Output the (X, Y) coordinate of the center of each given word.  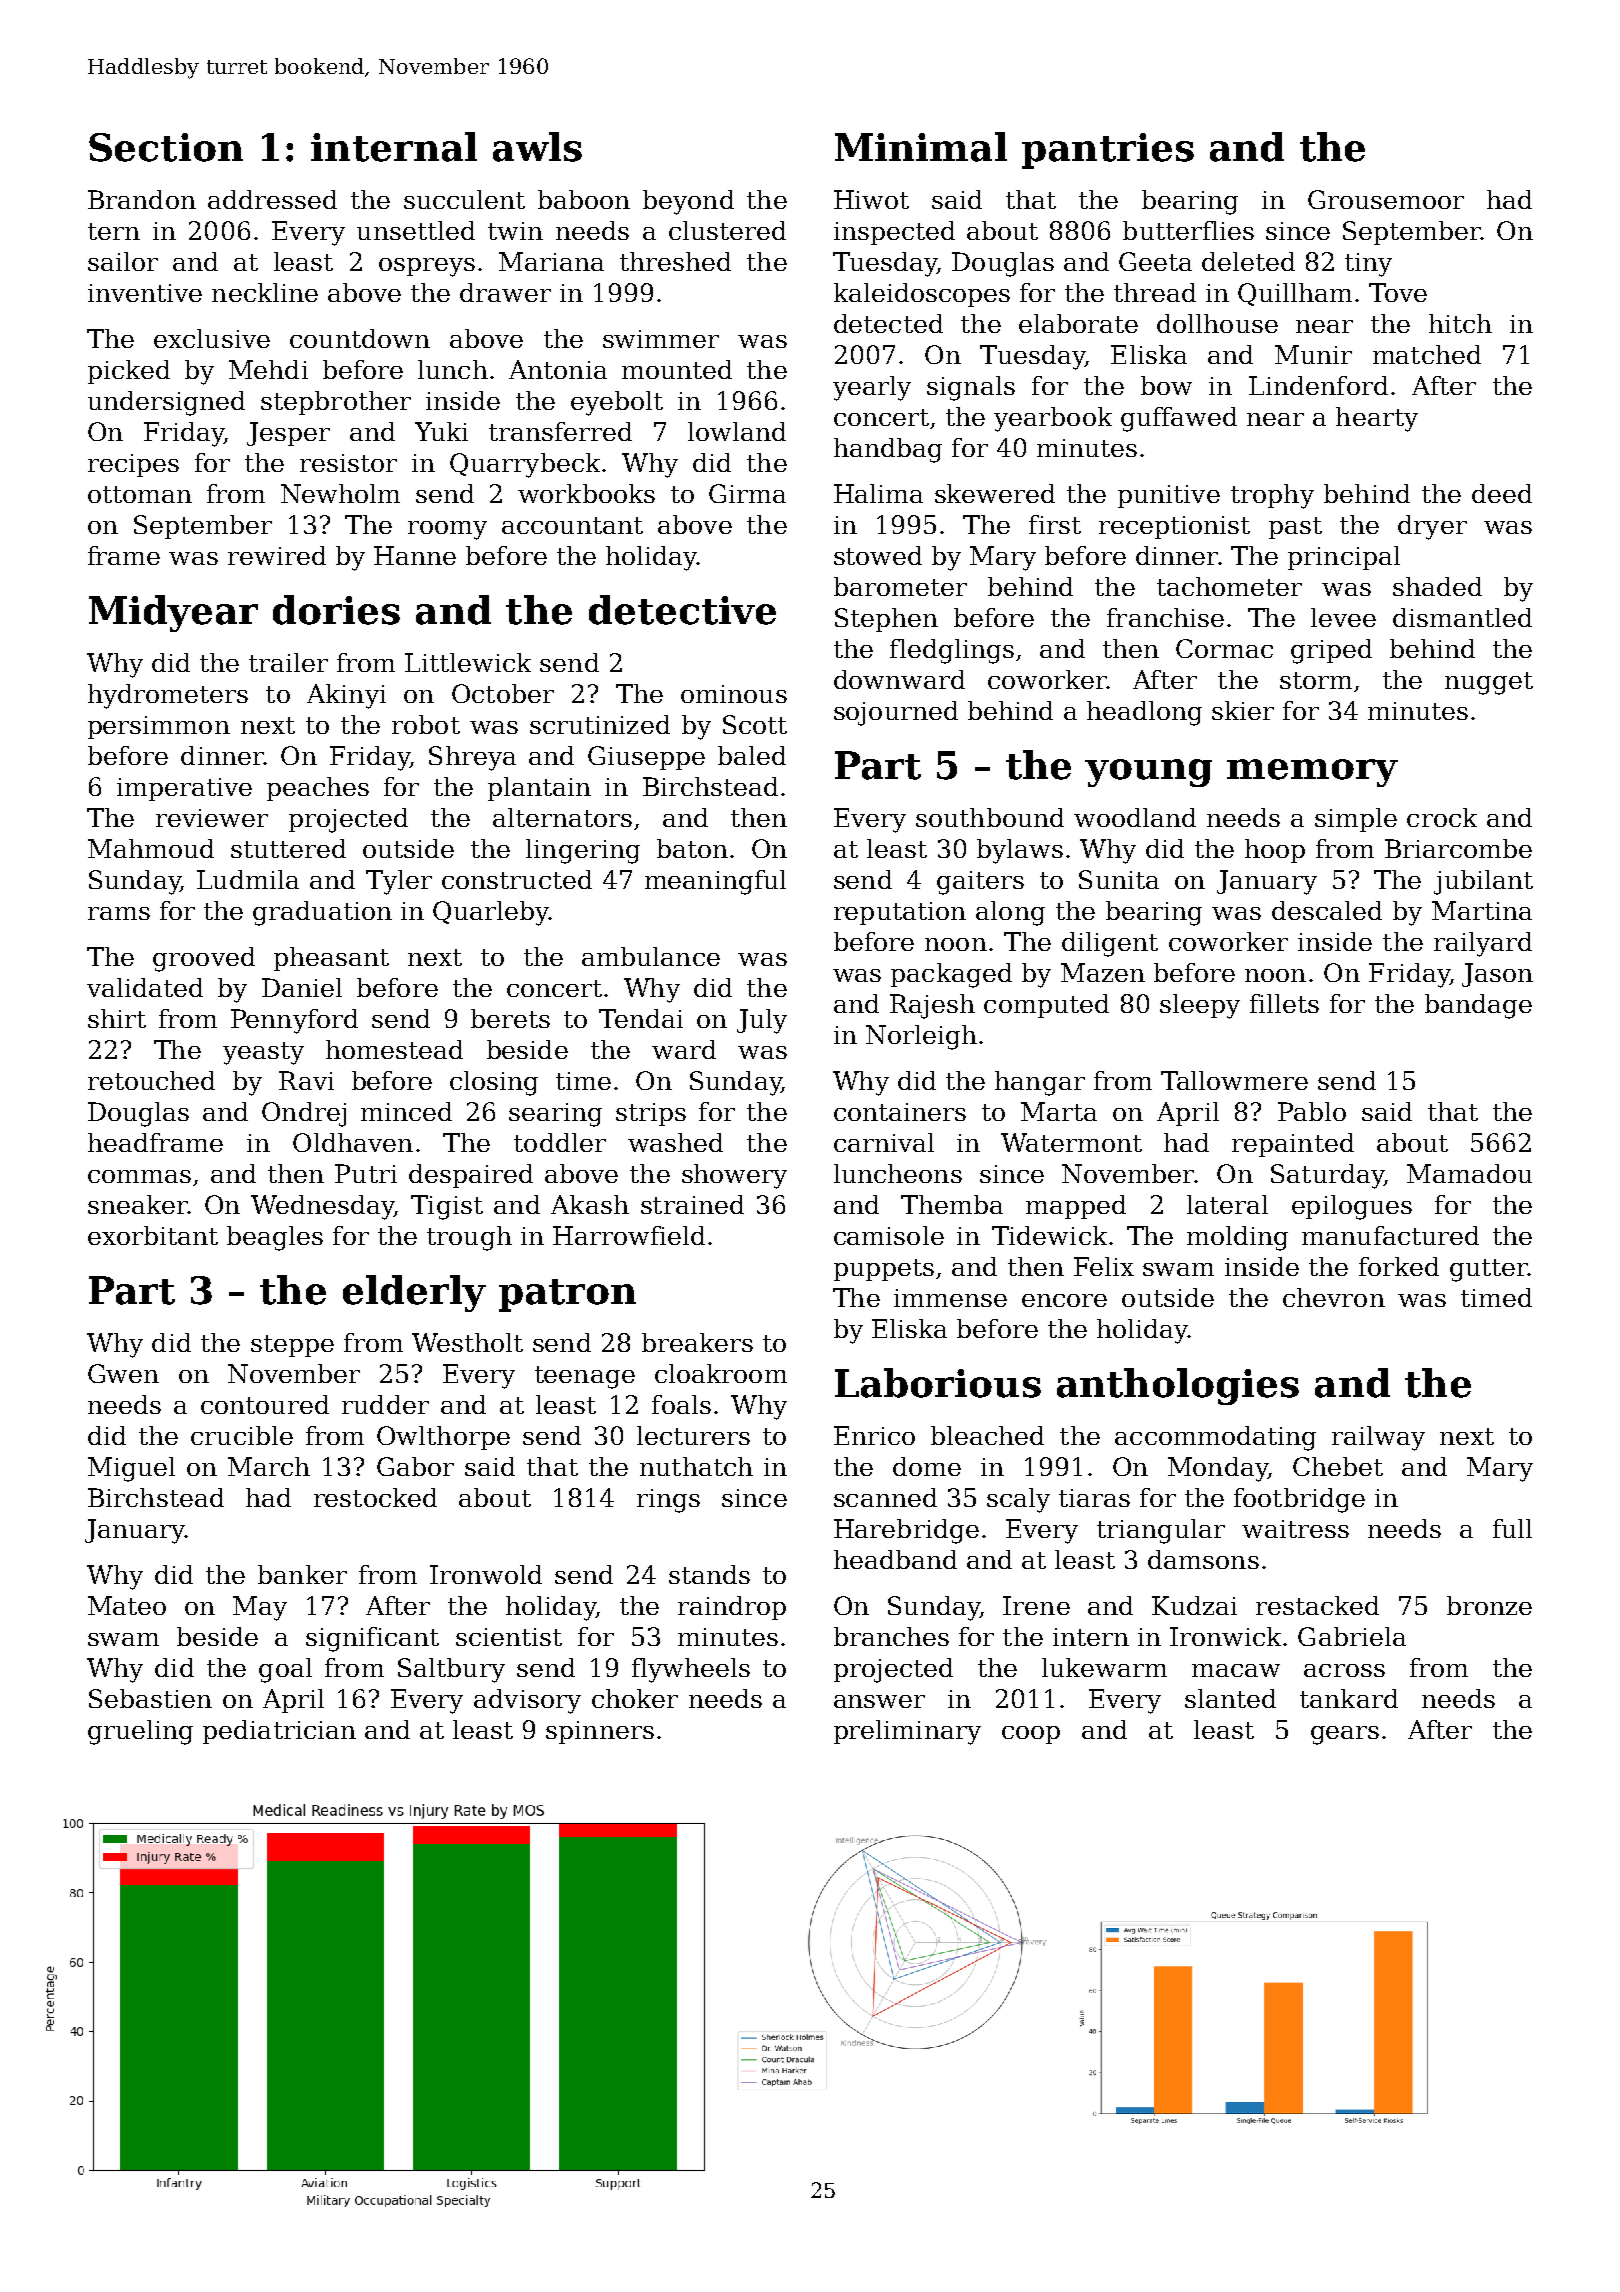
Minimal (921, 147)
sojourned (896, 713)
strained (692, 1204)
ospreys (427, 267)
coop (1031, 1735)
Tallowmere (1234, 1080)
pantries (1108, 151)
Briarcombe (1458, 848)
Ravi (306, 1080)
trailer (288, 662)
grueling (140, 1732)
